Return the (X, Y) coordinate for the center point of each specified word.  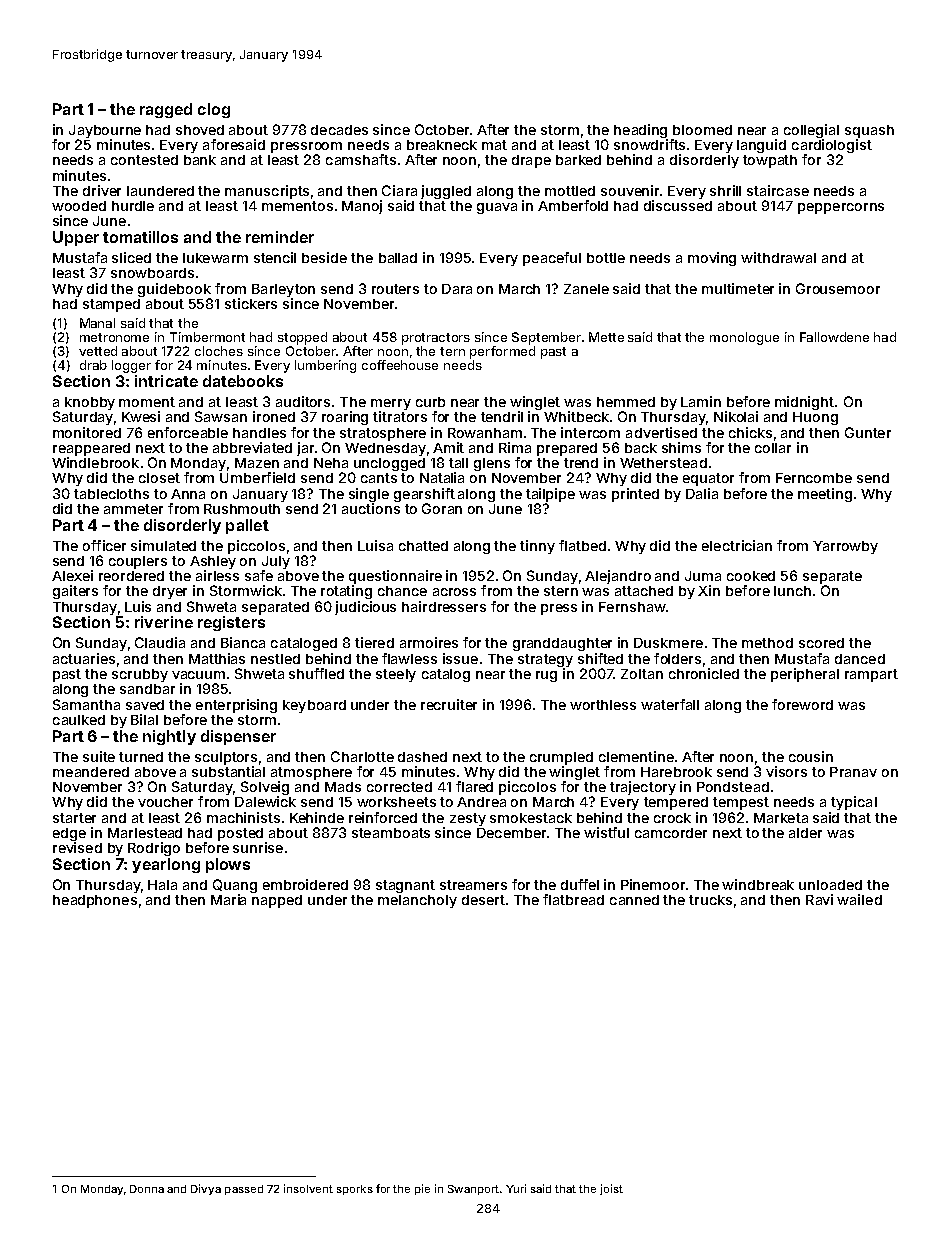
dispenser (238, 737)
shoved (200, 130)
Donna (147, 1189)
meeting (825, 495)
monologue (744, 338)
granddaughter (562, 644)
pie (422, 1189)
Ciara (399, 190)
